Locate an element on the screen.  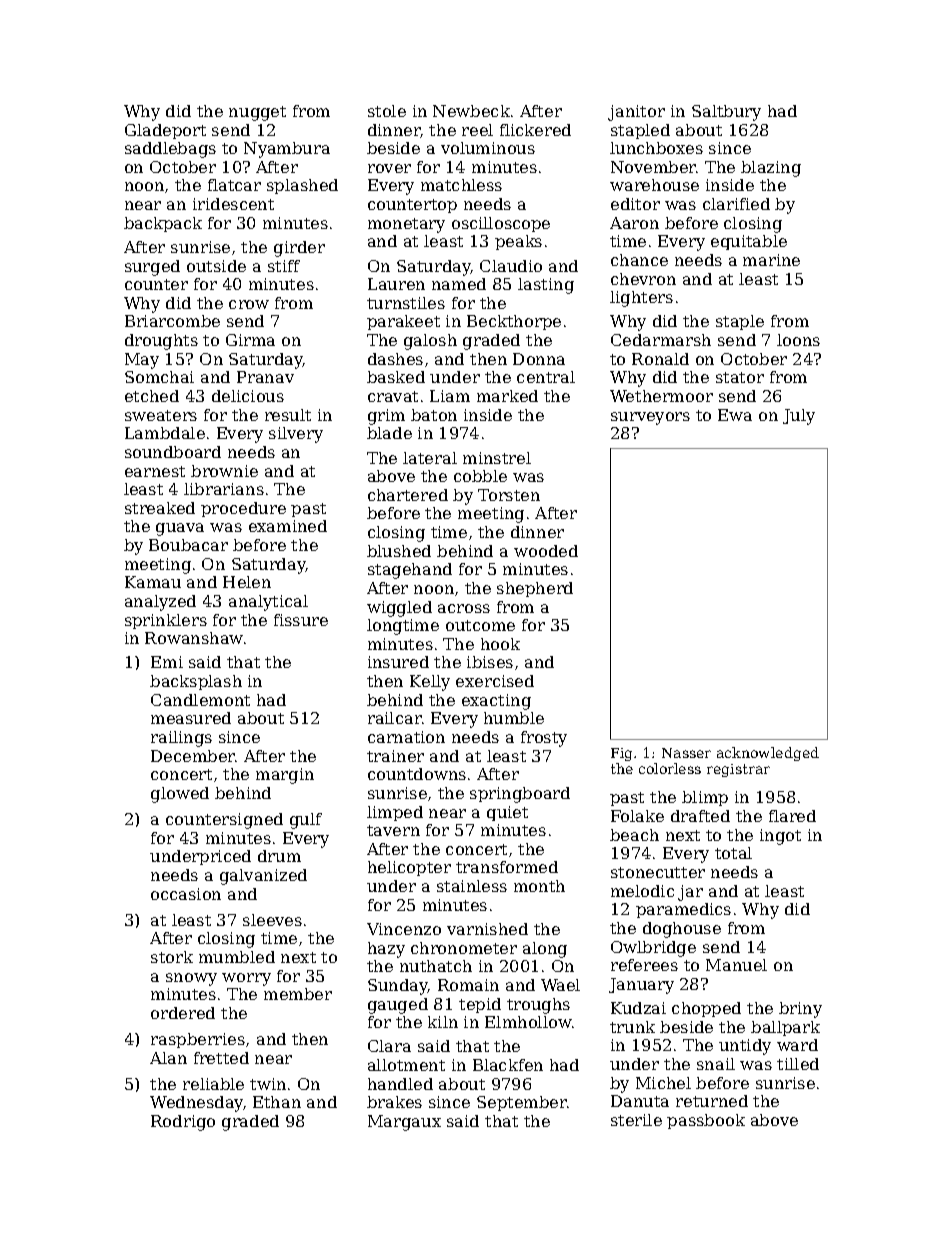
lateral is located at coordinates (430, 458).
